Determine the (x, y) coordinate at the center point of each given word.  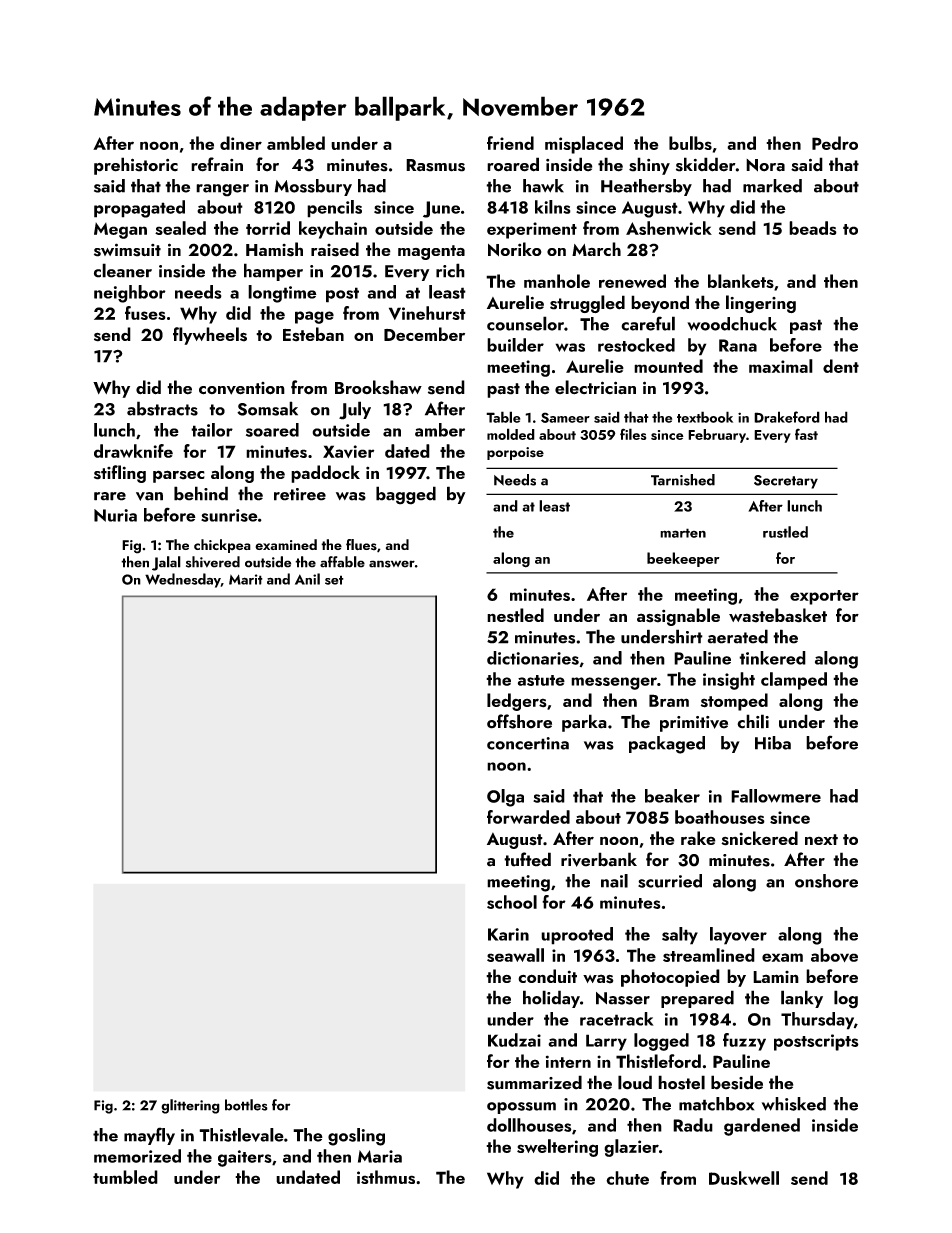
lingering (761, 304)
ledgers (517, 702)
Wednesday (183, 580)
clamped (794, 681)
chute (627, 1178)
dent (841, 366)
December (424, 334)
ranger (222, 190)
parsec (179, 476)
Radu (693, 1125)
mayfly (149, 1136)
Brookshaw (378, 387)
